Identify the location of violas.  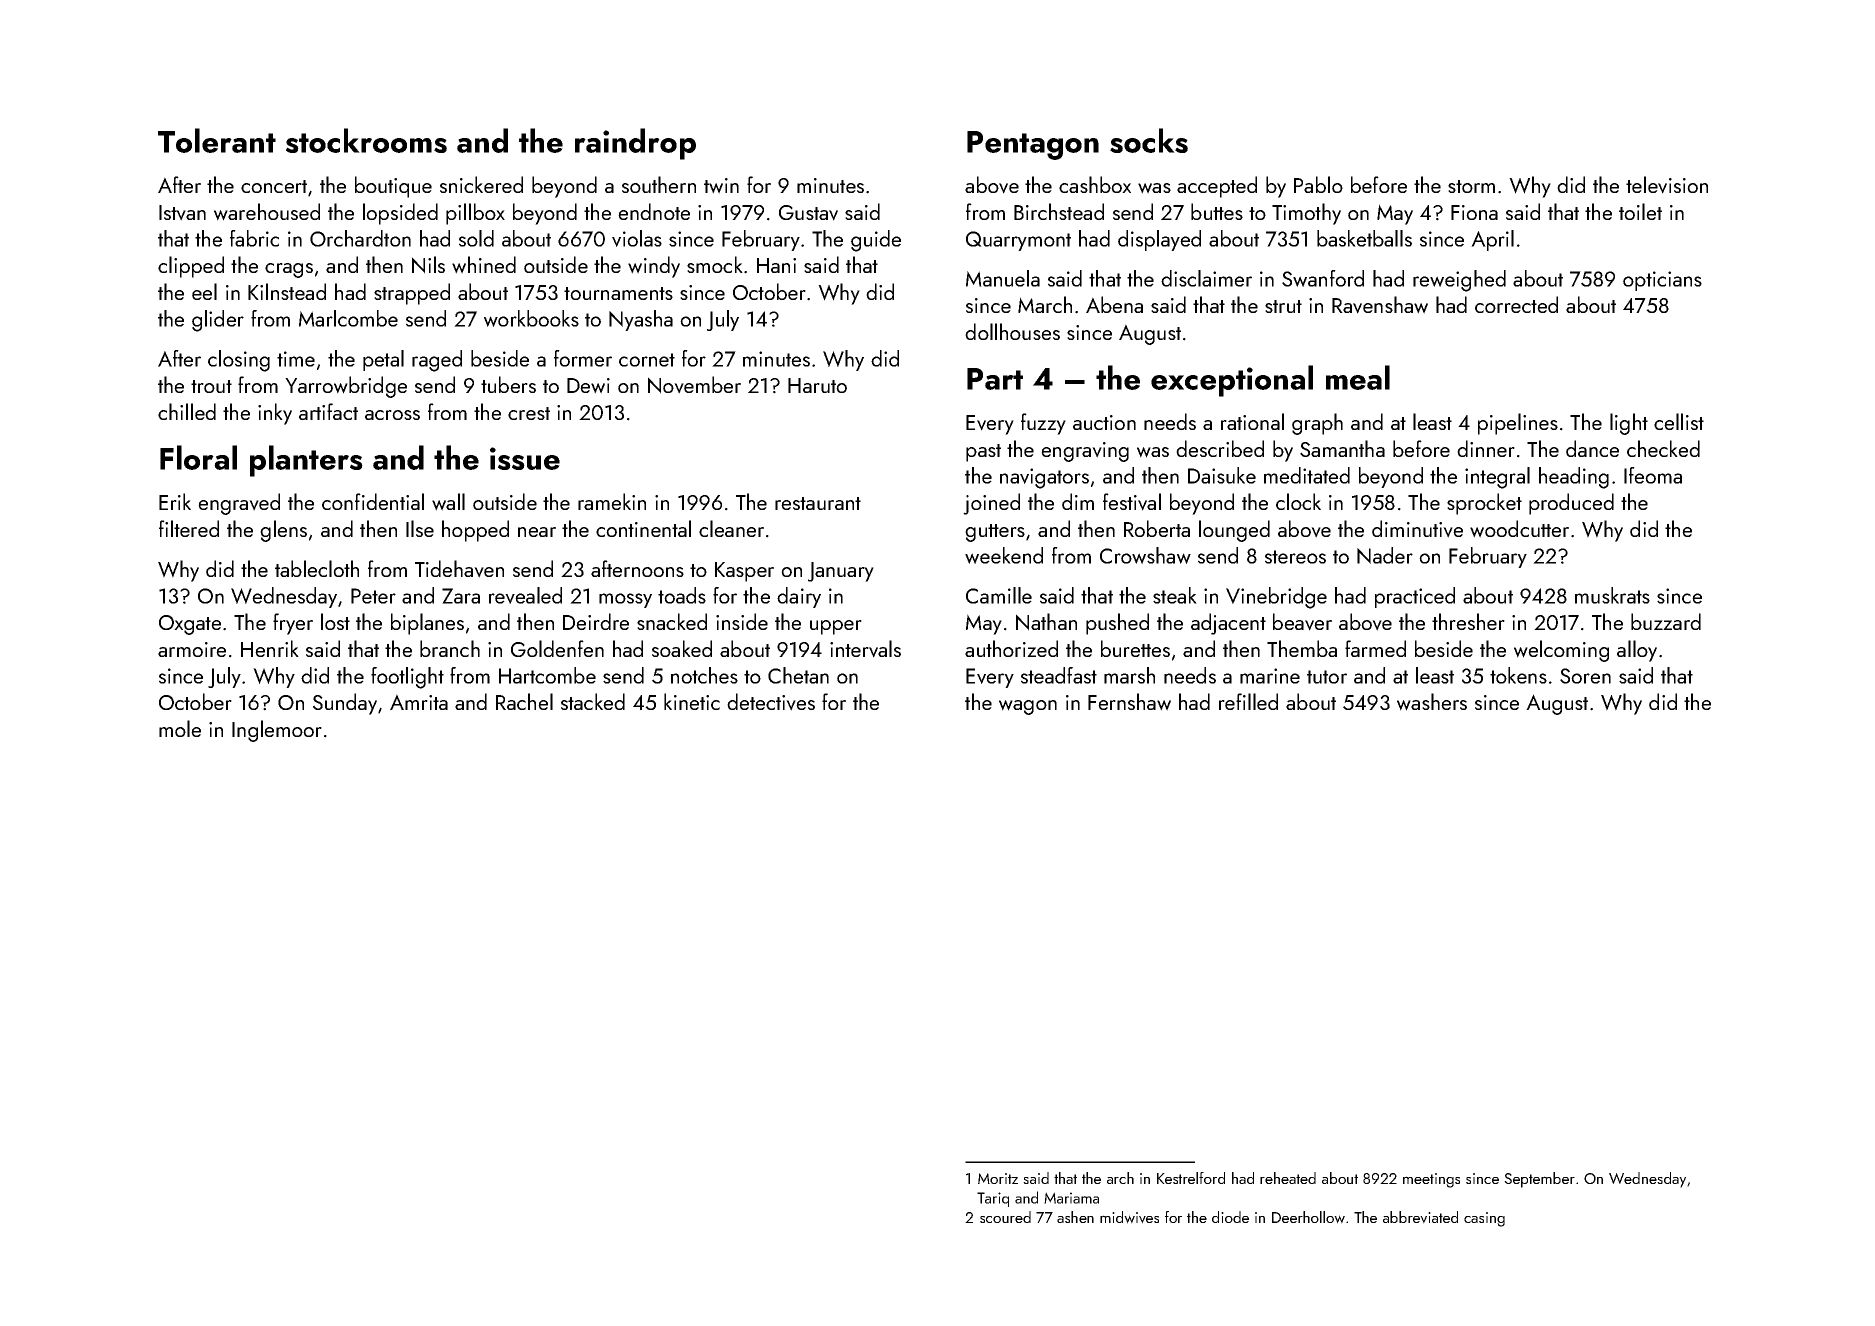
(637, 238).
